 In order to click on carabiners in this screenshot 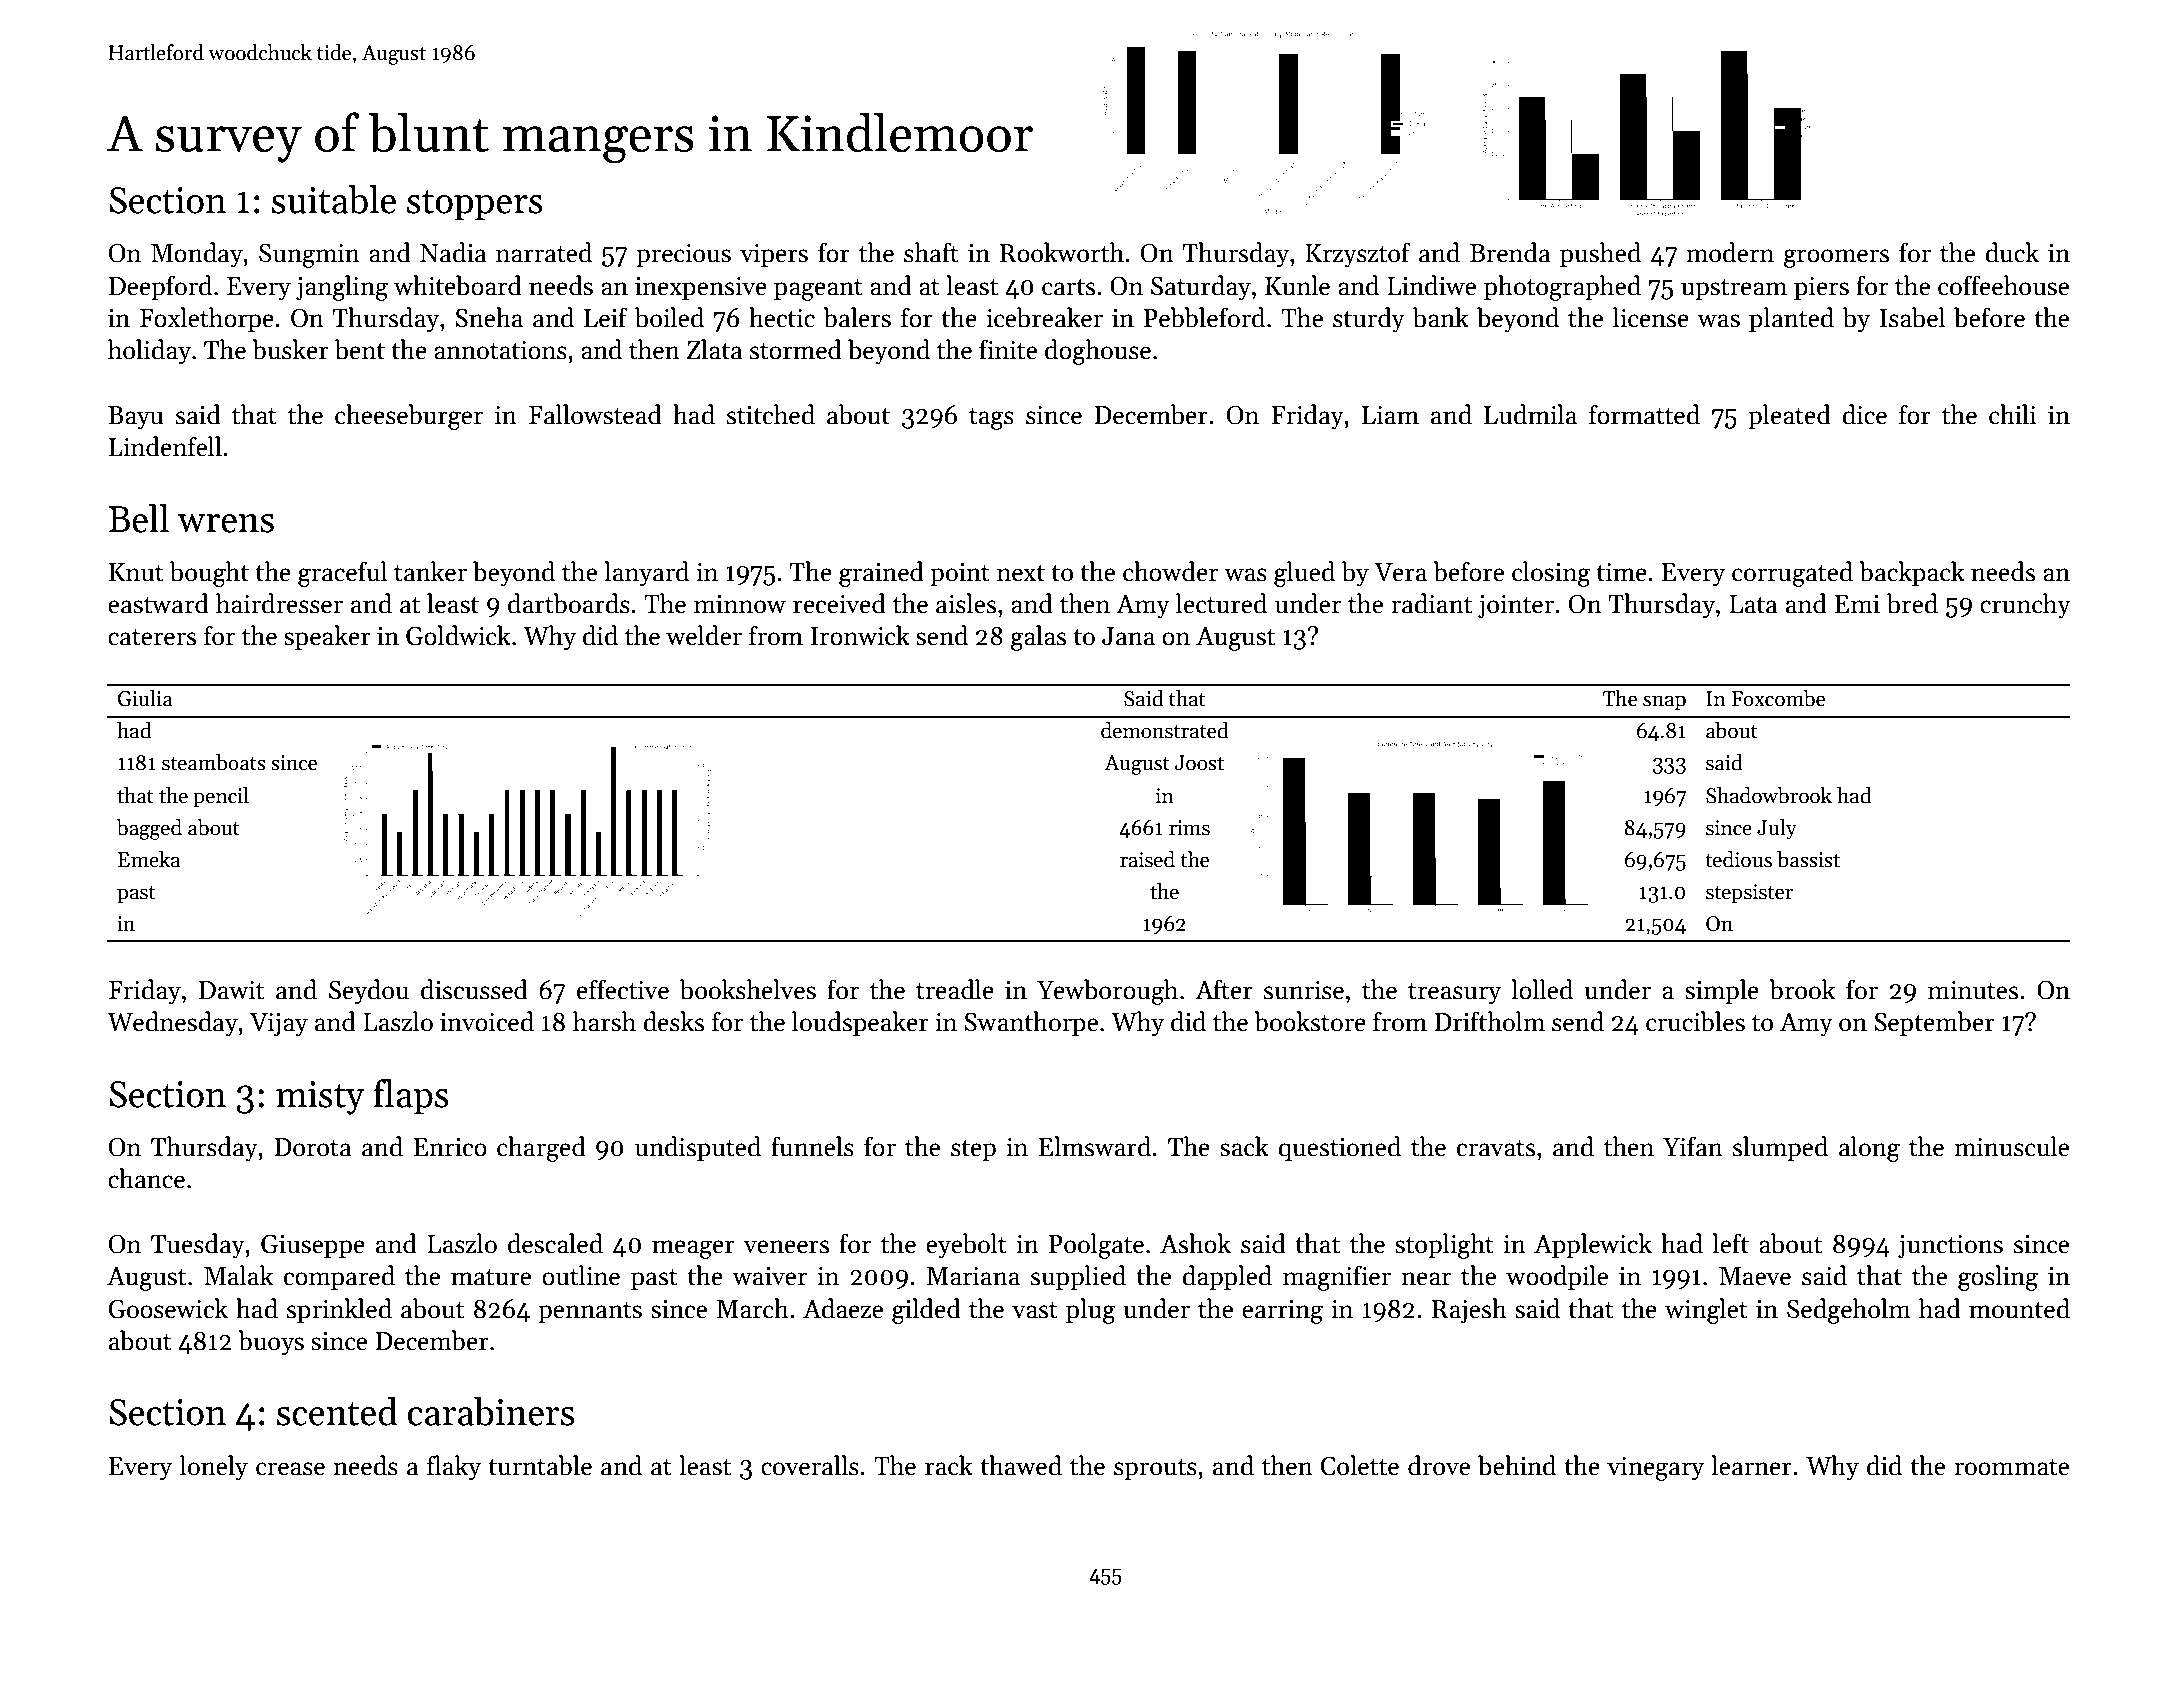, I will do `click(491, 1411)`.
